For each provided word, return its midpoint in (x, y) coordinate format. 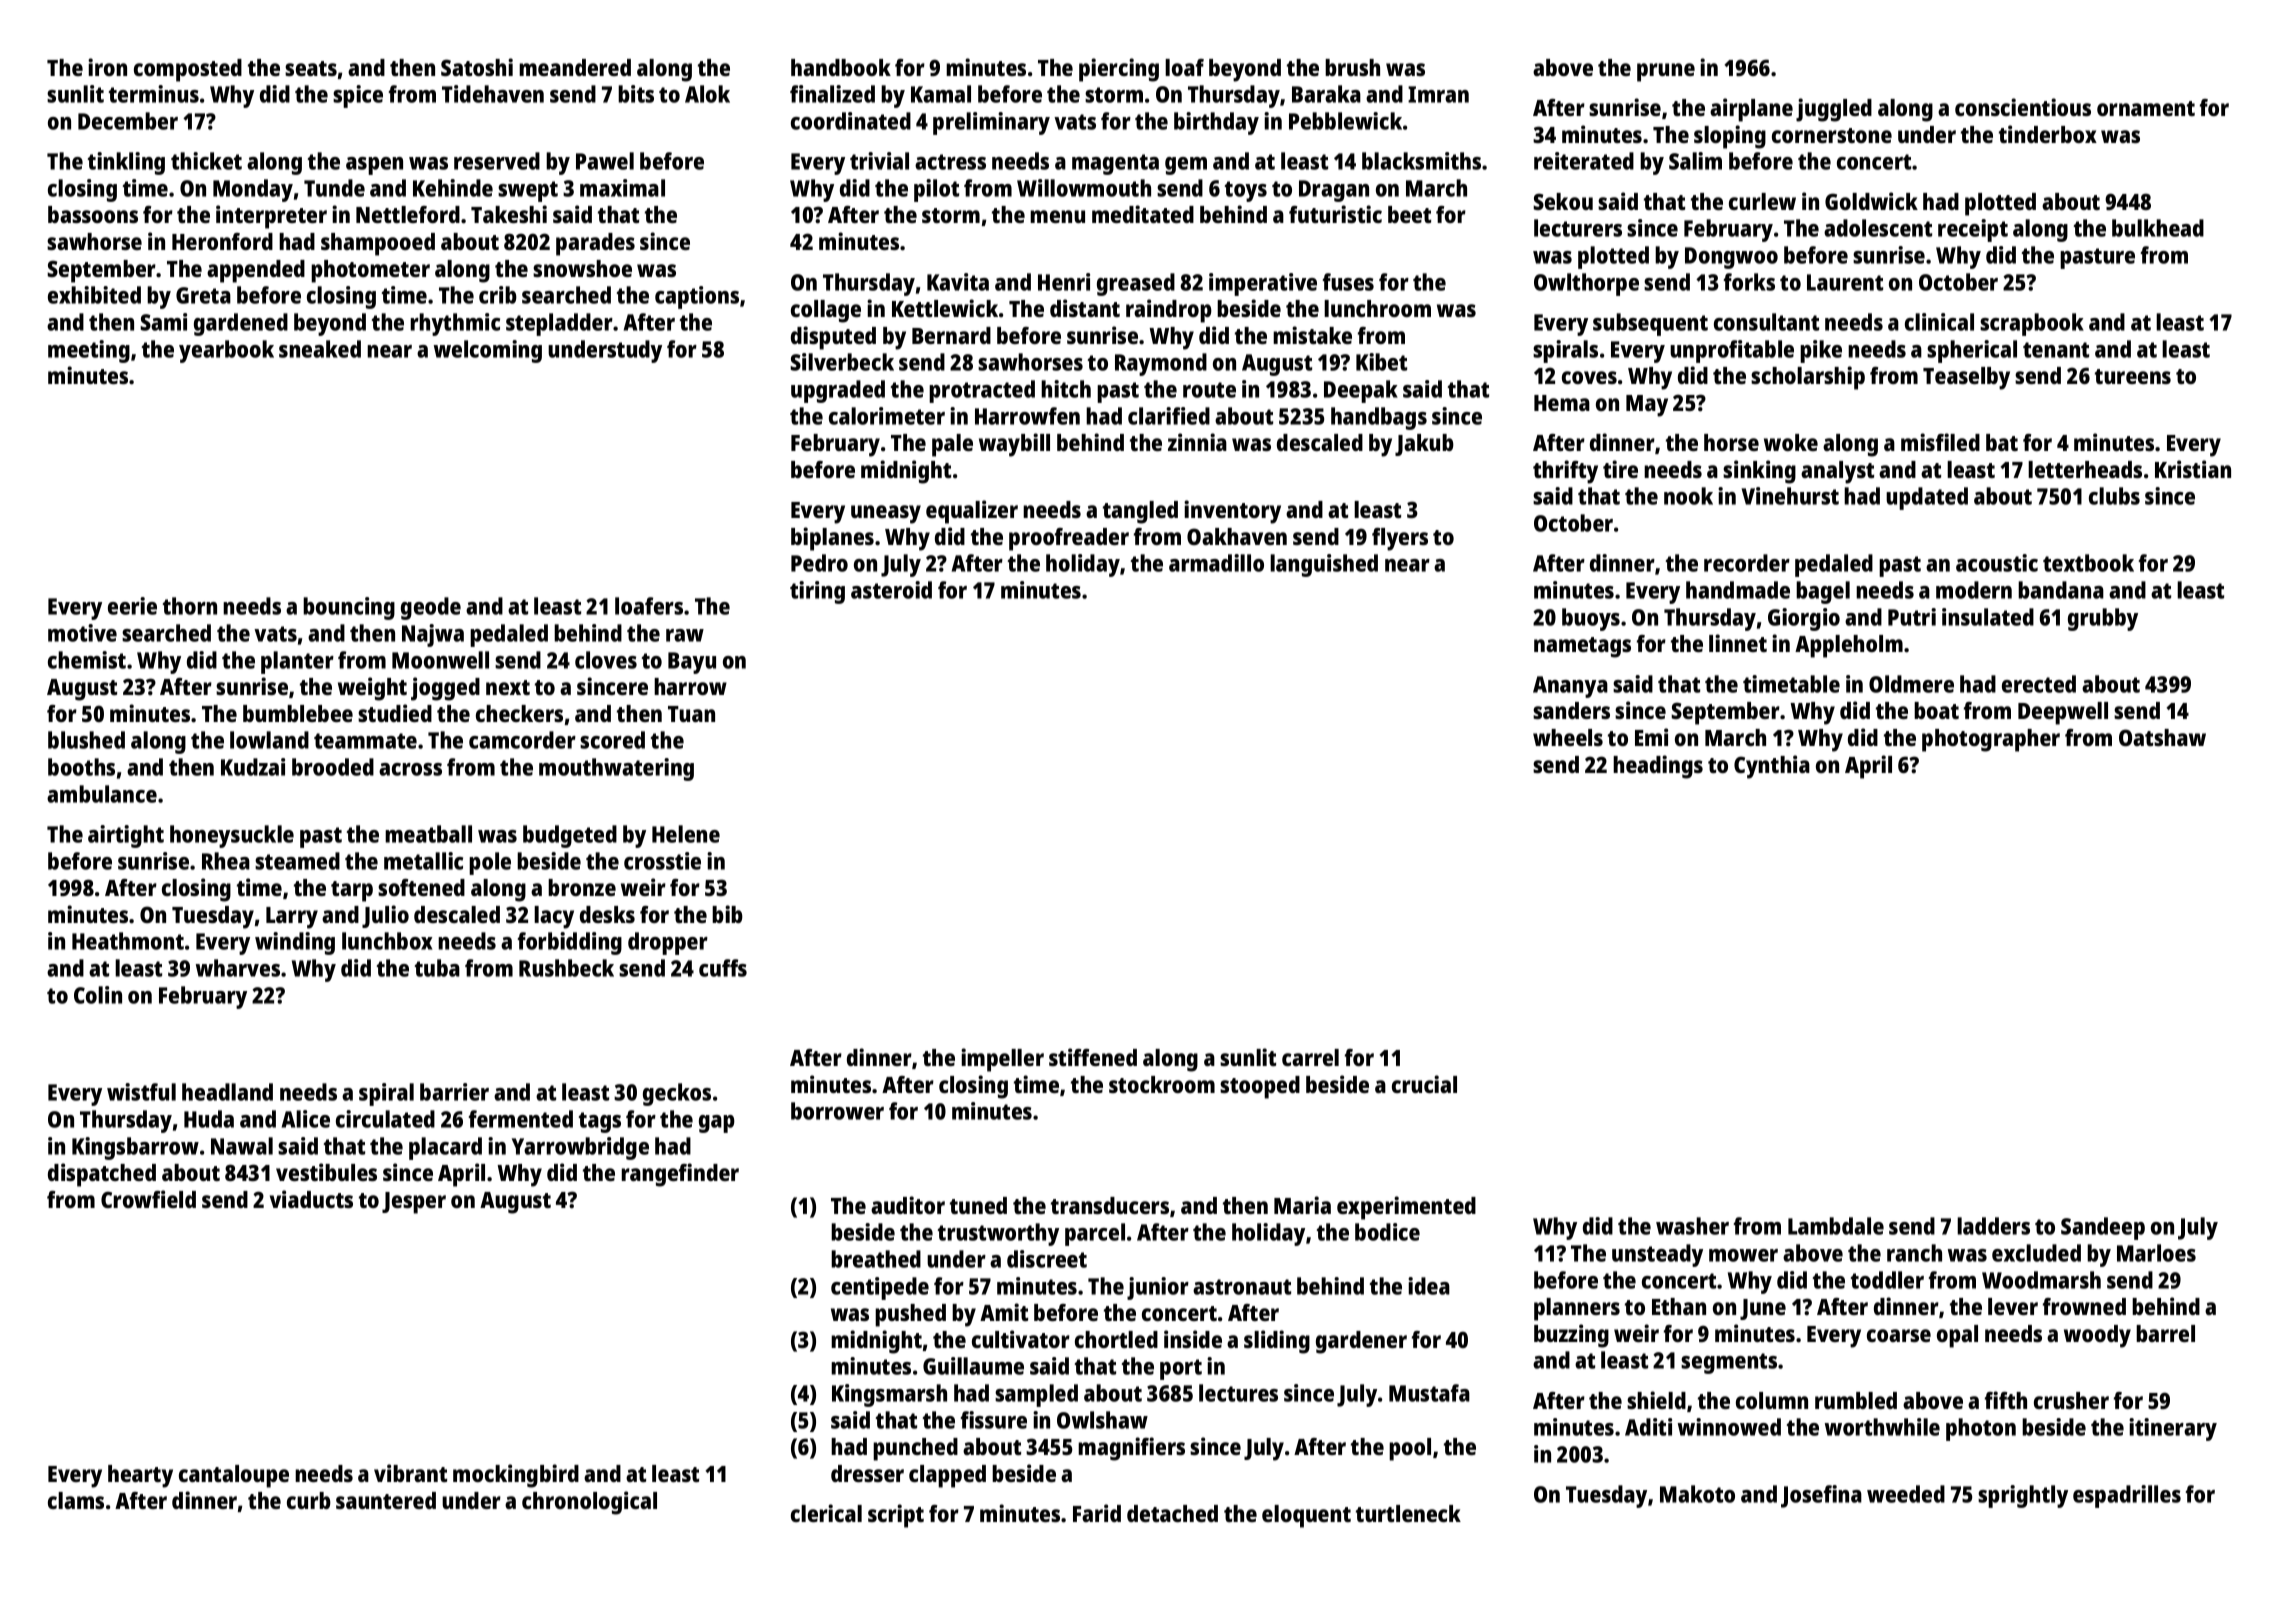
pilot (936, 190)
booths (81, 767)
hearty (140, 1476)
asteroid (891, 590)
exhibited (94, 295)
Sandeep (2103, 1228)
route (1209, 390)
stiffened (1093, 1057)
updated (1927, 498)
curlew (1762, 201)
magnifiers (1131, 1449)
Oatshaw (2162, 737)
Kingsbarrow (135, 1148)
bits (636, 94)
